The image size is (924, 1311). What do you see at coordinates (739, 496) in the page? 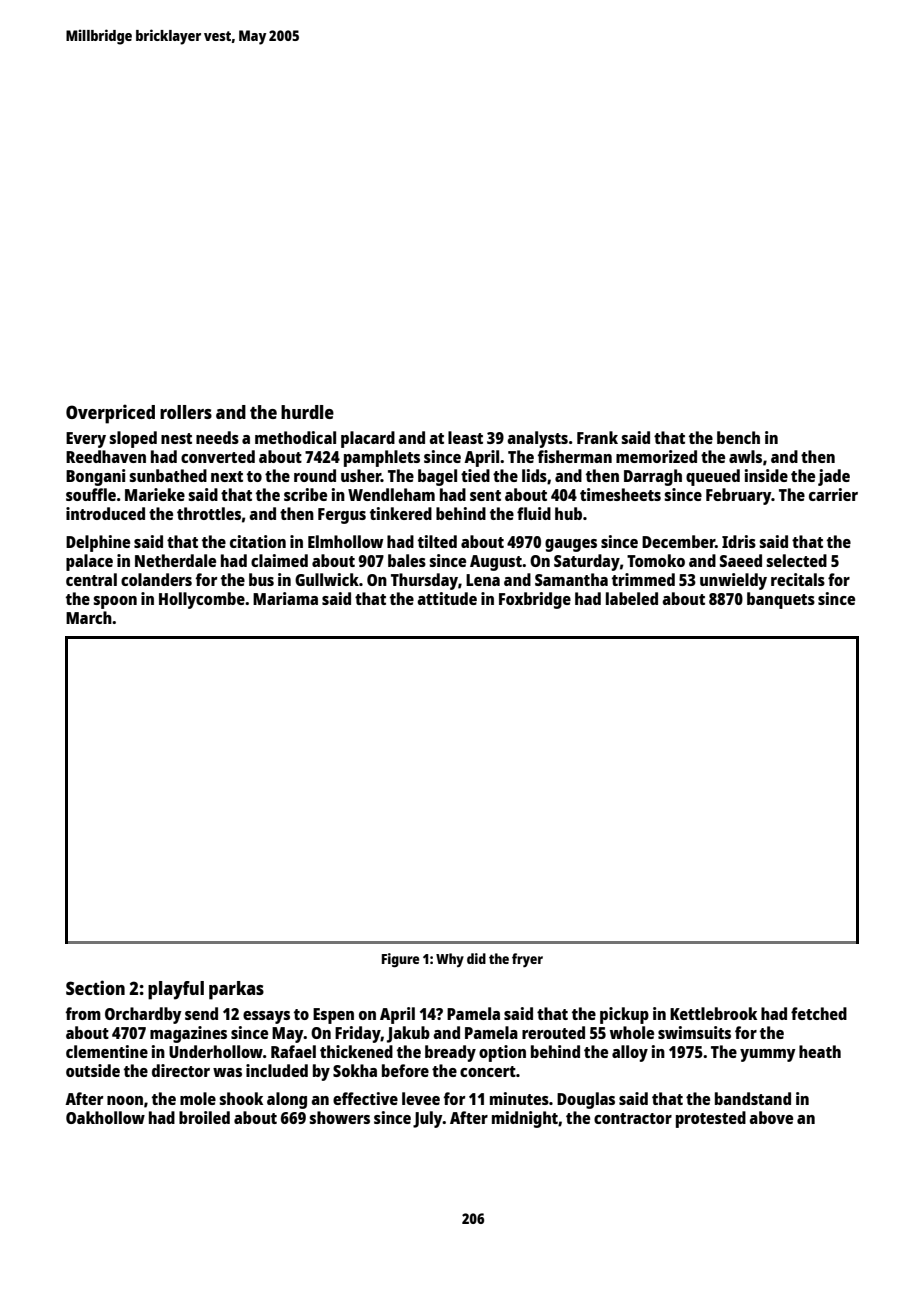
I see `February` at bounding box center [739, 496].
